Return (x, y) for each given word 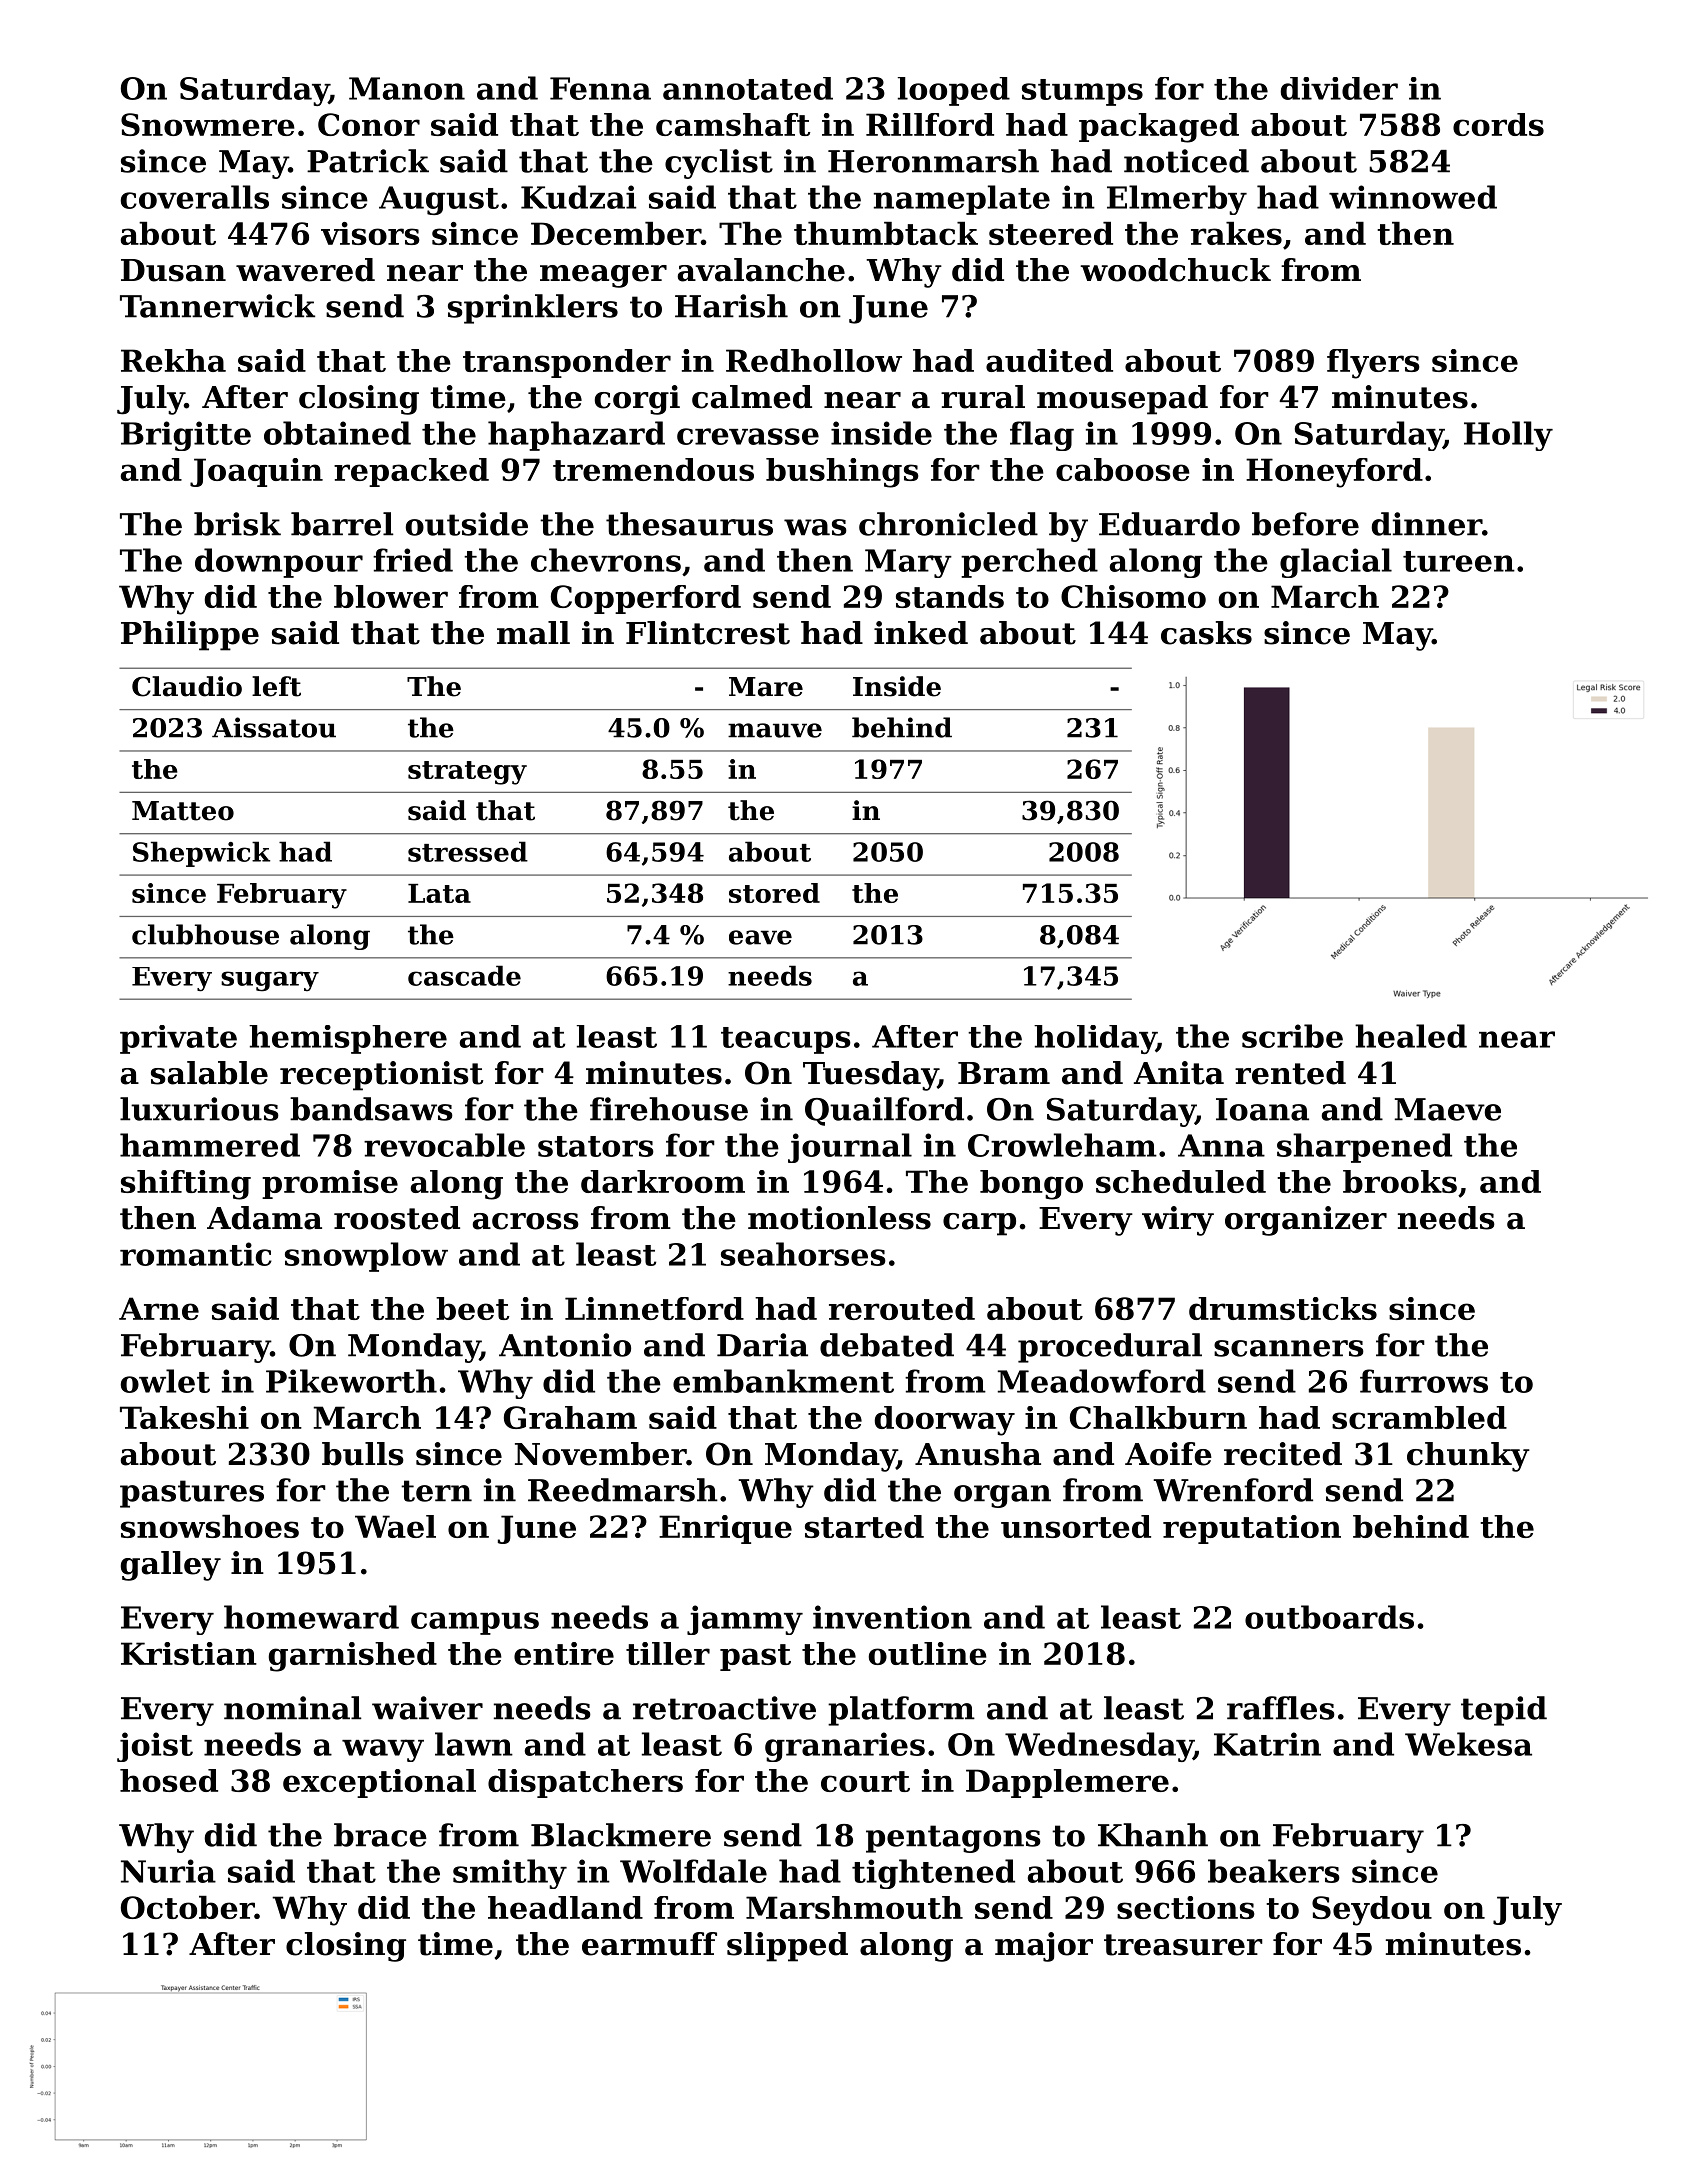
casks (1206, 633)
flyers (1373, 364)
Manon (407, 88)
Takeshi (184, 1417)
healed (1411, 1036)
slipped (787, 1947)
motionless (839, 1218)
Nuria (168, 1871)
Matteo (183, 811)
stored (774, 893)
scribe (1292, 1036)
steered (1051, 233)
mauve (775, 730)
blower (391, 596)
